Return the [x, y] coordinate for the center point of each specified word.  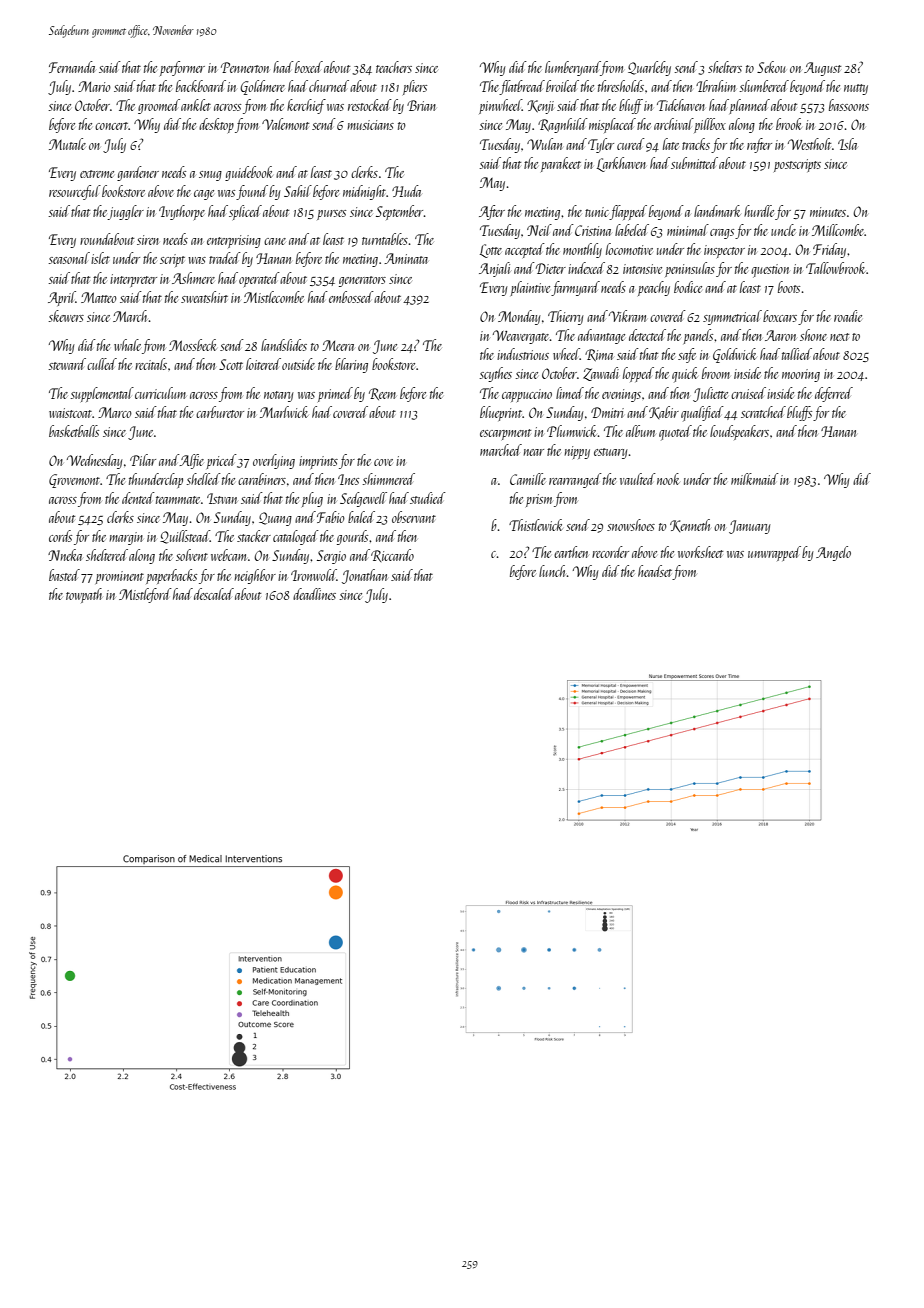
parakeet [561, 164]
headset [655, 571]
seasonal [69, 258]
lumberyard [573, 68]
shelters [725, 67]
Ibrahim [716, 86]
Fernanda [72, 67]
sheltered [107, 555]
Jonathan [364, 576]
